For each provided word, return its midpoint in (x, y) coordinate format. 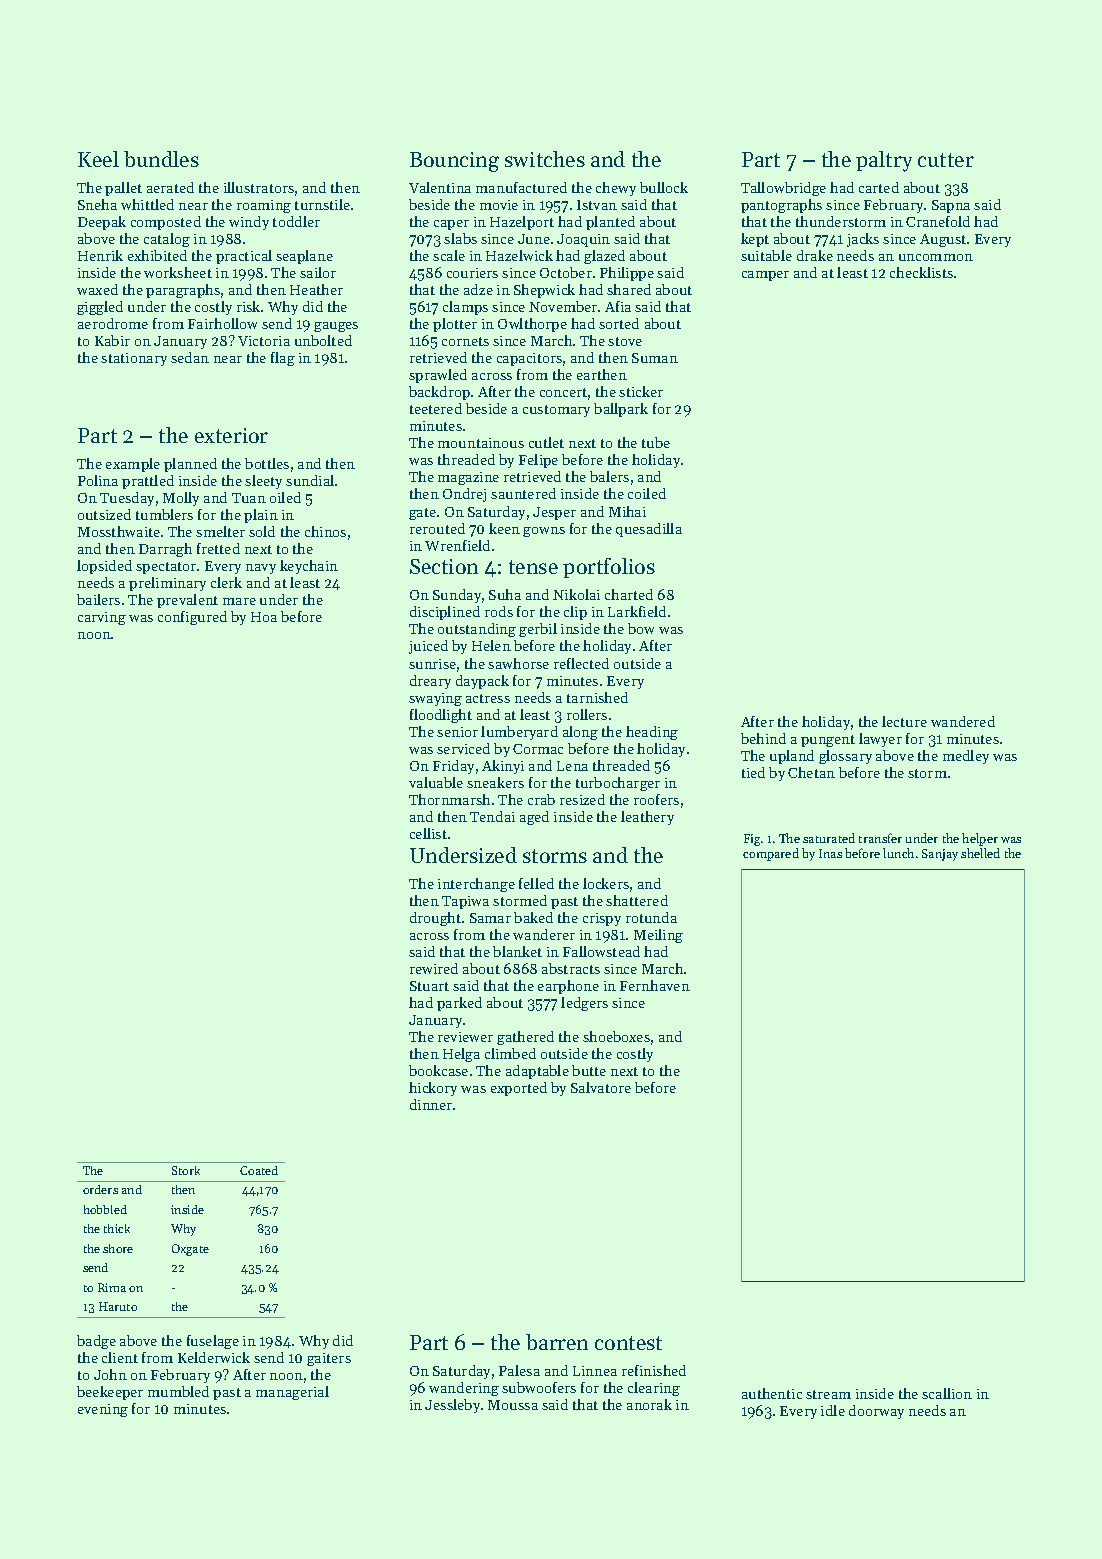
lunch (898, 853)
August (943, 240)
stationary (134, 359)
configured (192, 618)
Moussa (513, 1405)
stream (828, 1394)
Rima (112, 1287)
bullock (664, 187)
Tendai (492, 816)
